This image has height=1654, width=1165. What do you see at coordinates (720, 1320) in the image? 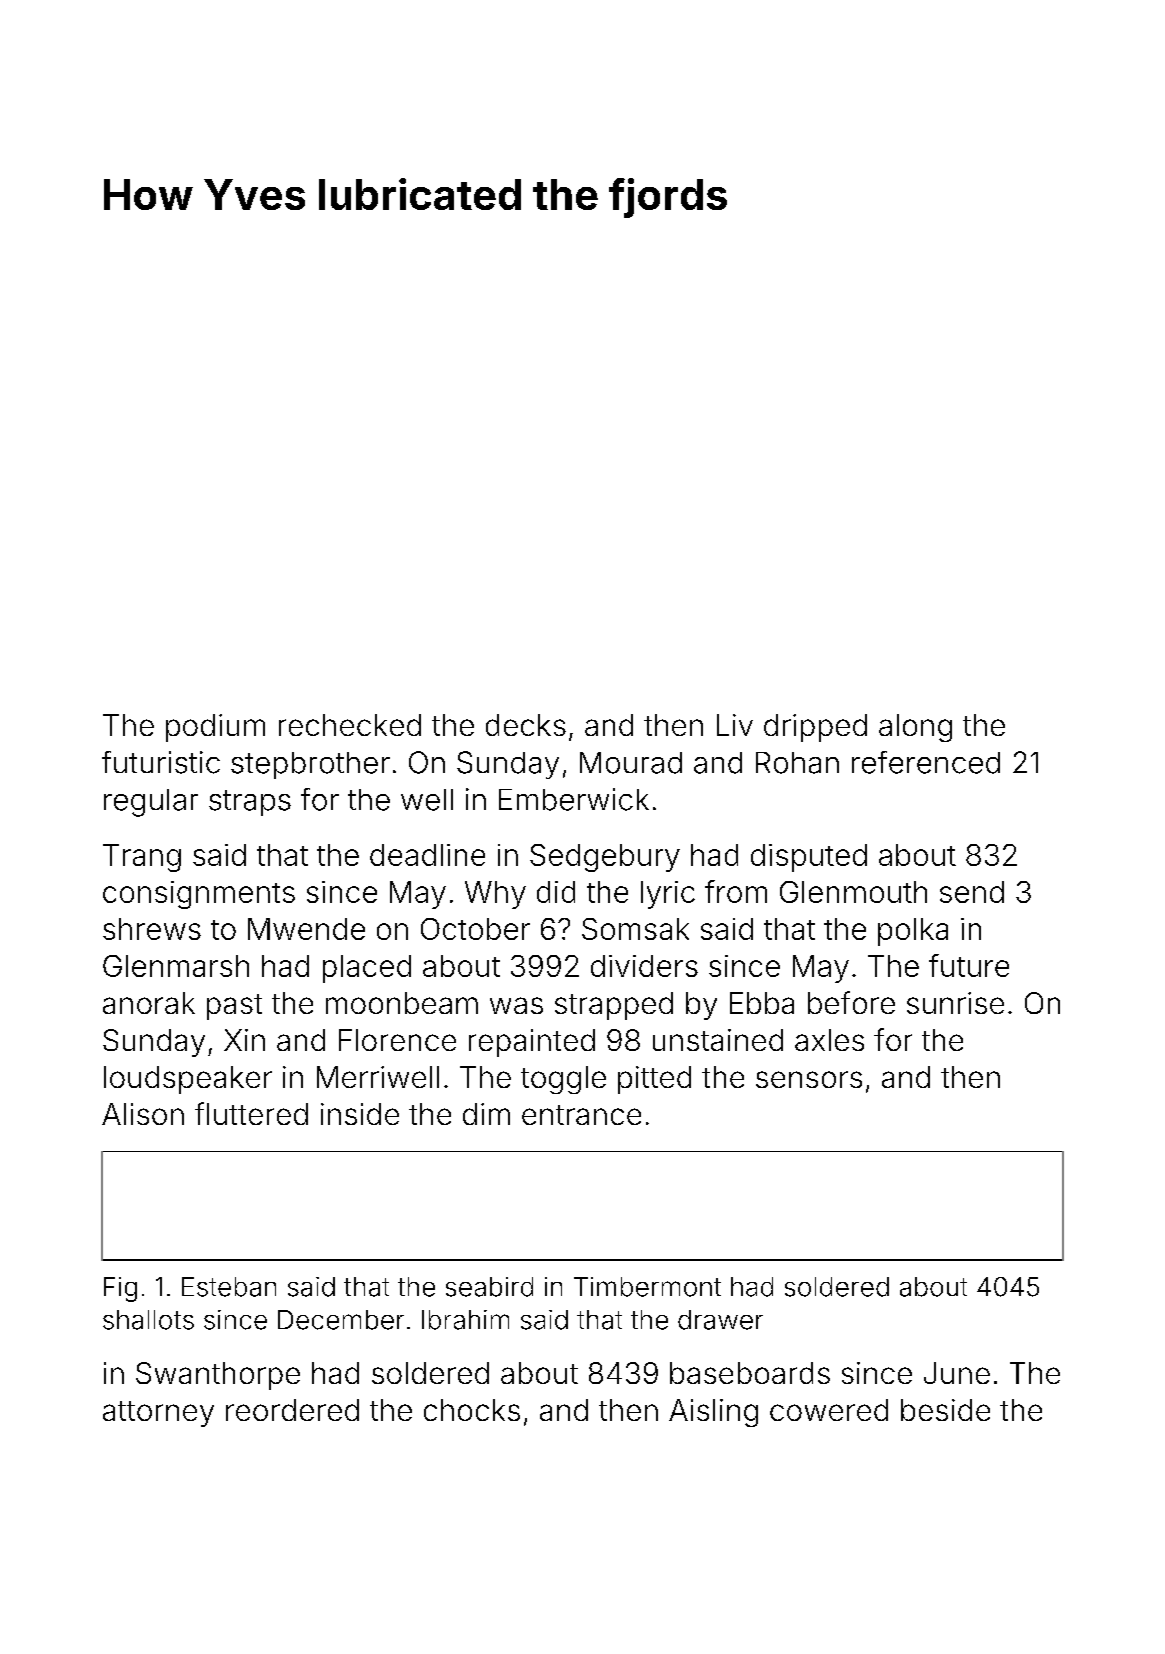
I see `drawer` at bounding box center [720, 1320].
